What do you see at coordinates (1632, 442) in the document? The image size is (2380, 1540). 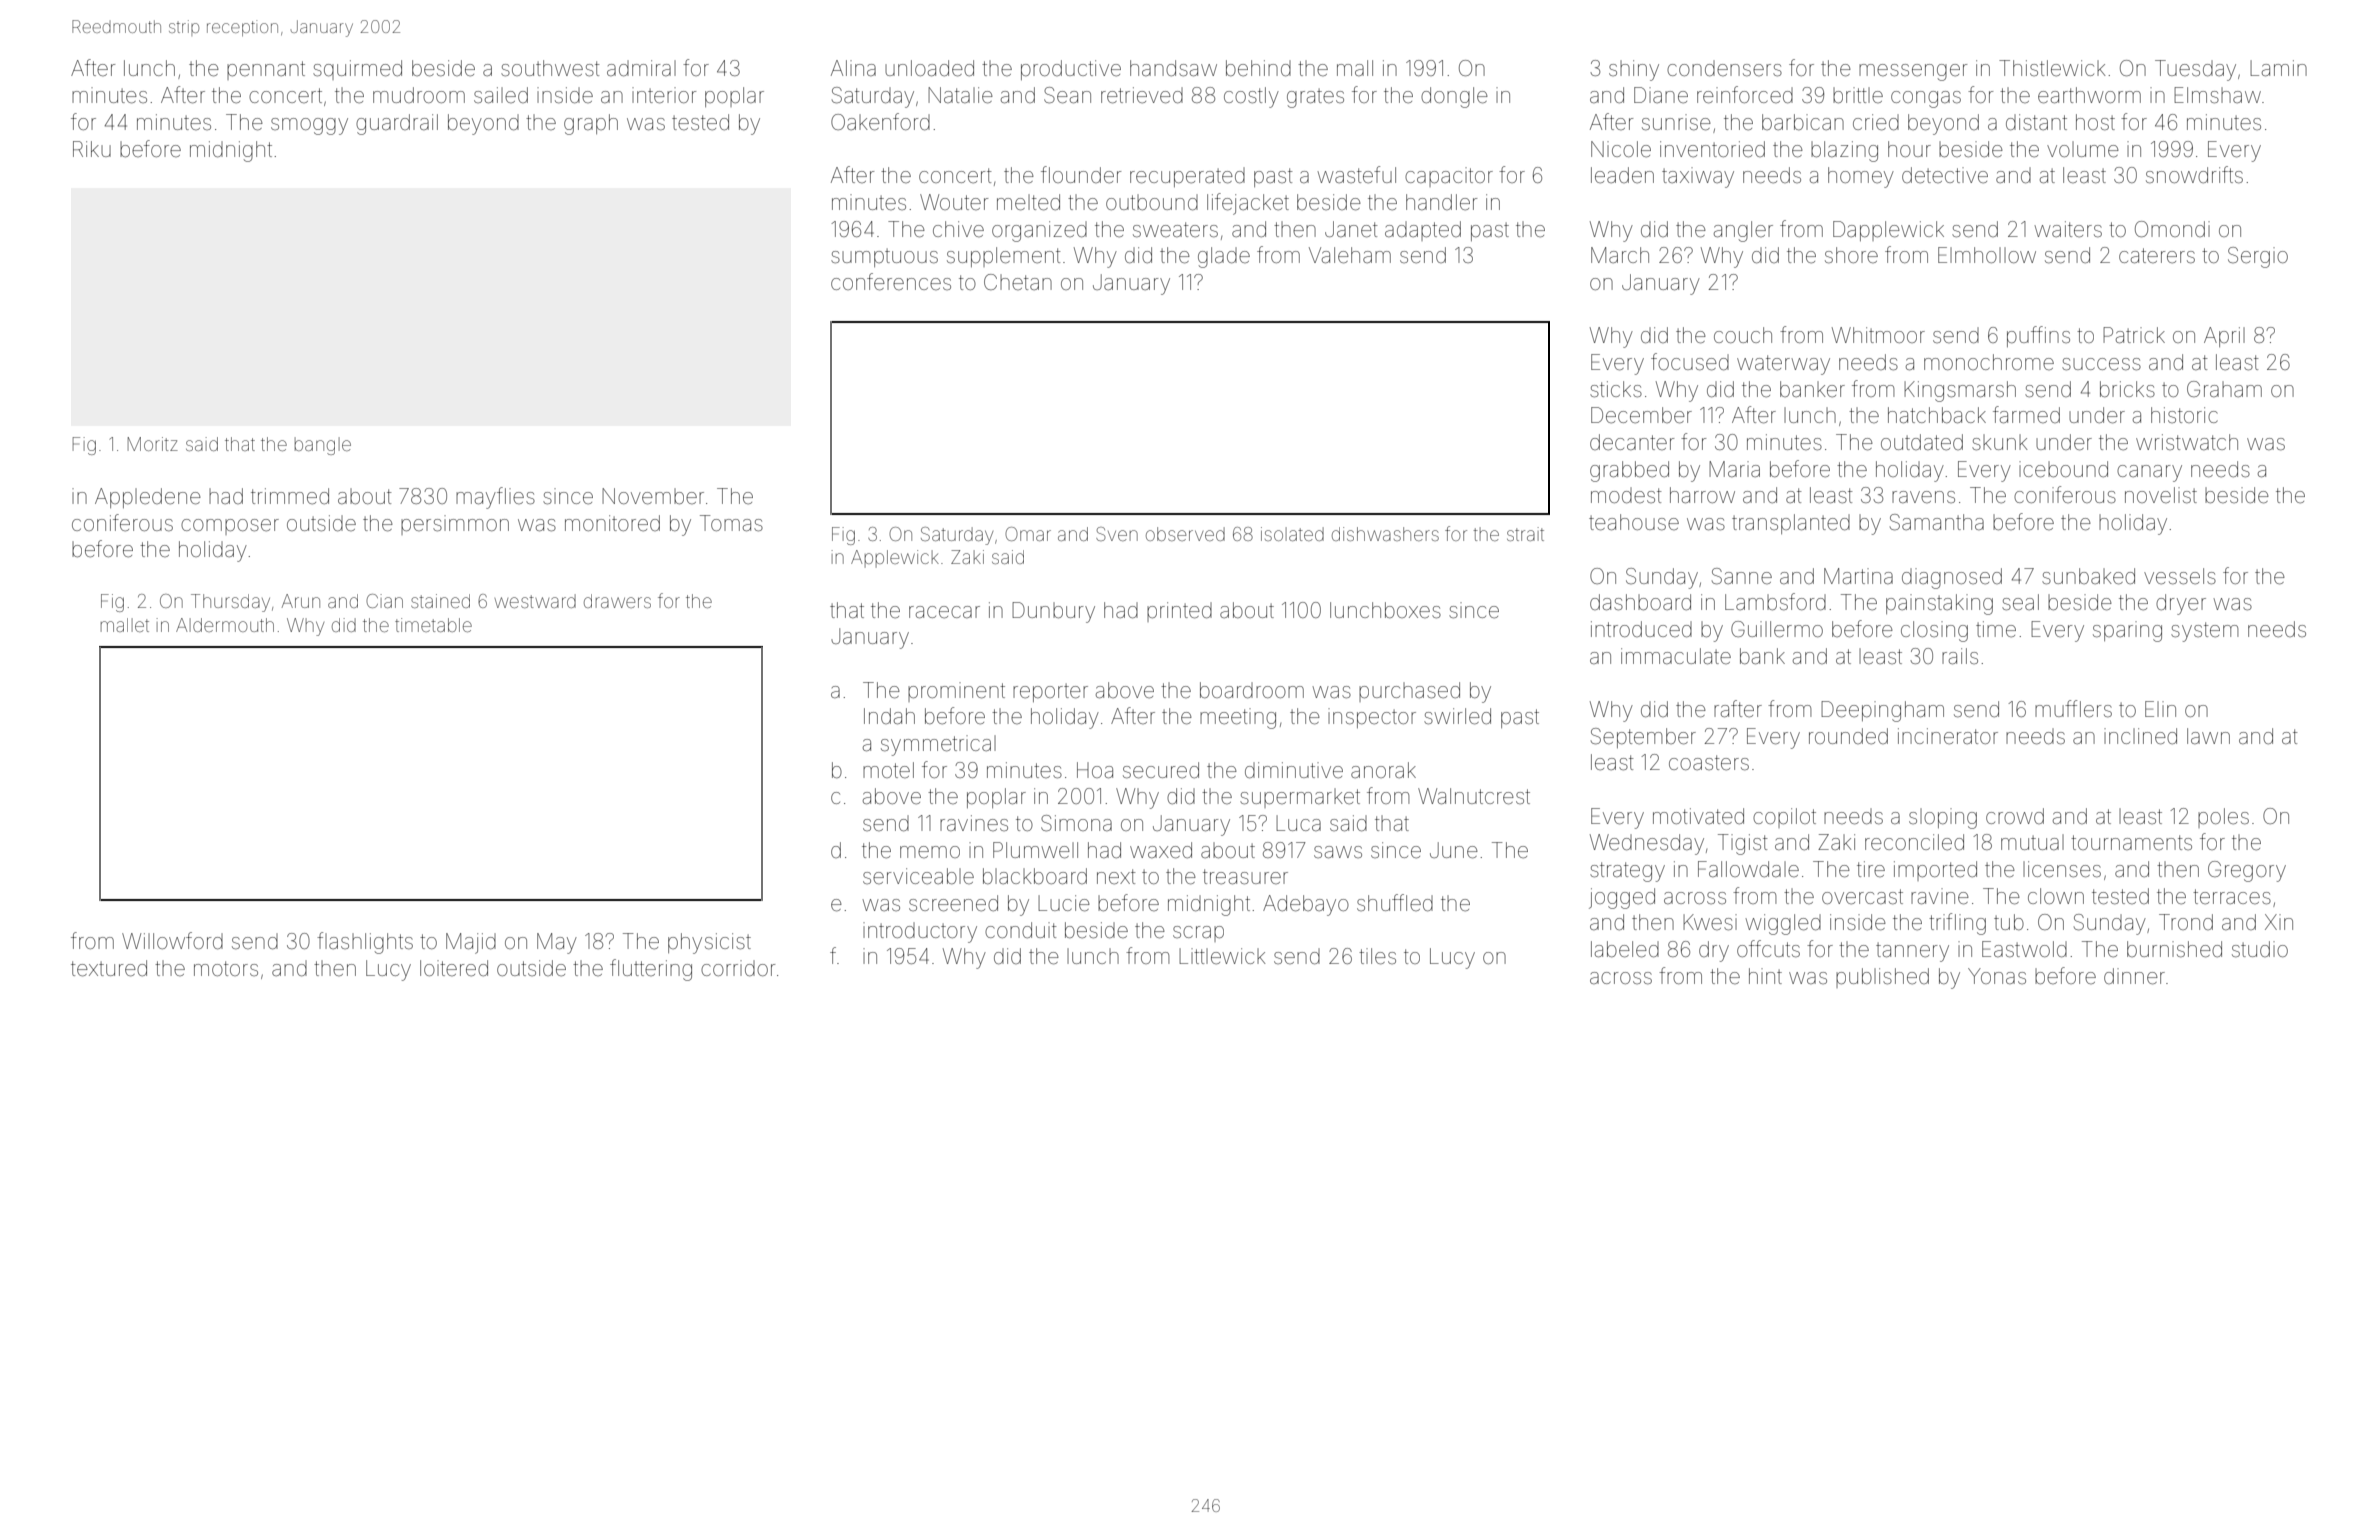 I see `decanter` at bounding box center [1632, 442].
